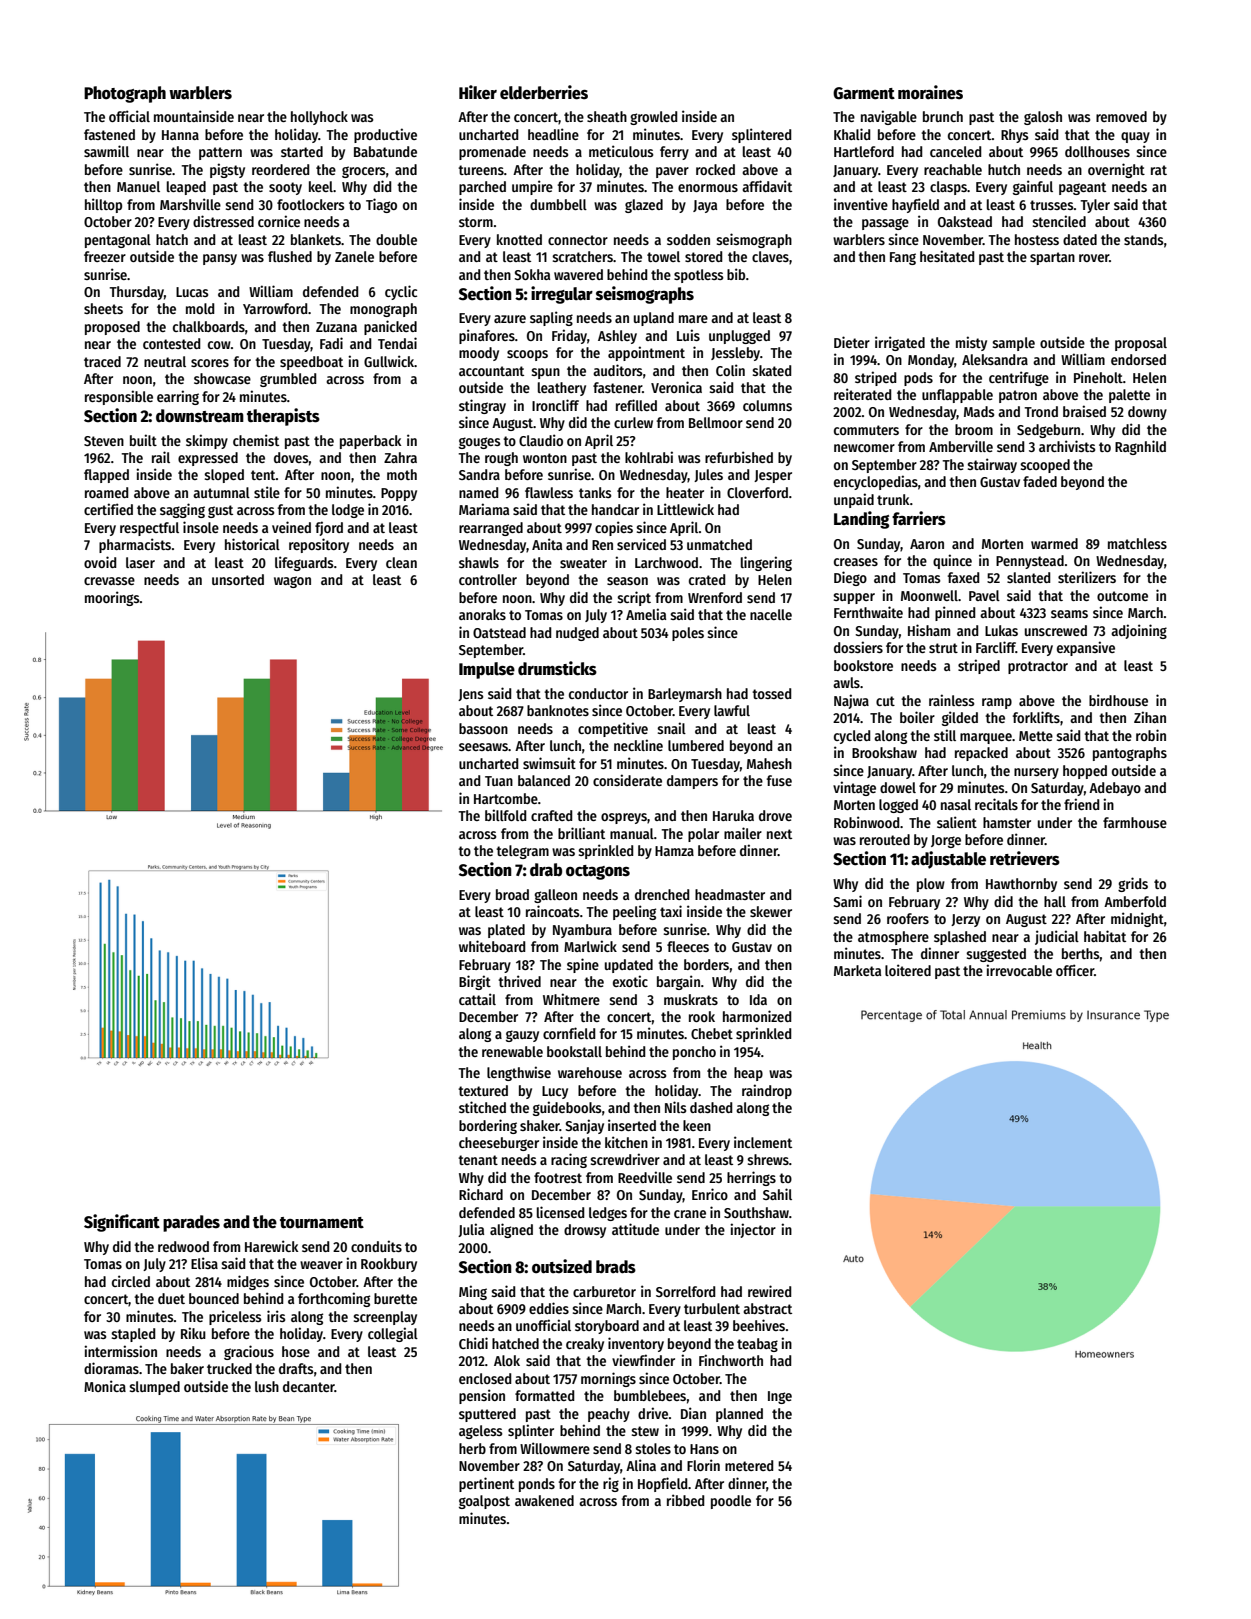 This screenshot has width=1251, height=1619. Describe the element at coordinates (856, 562) in the screenshot. I see `creases` at that location.
